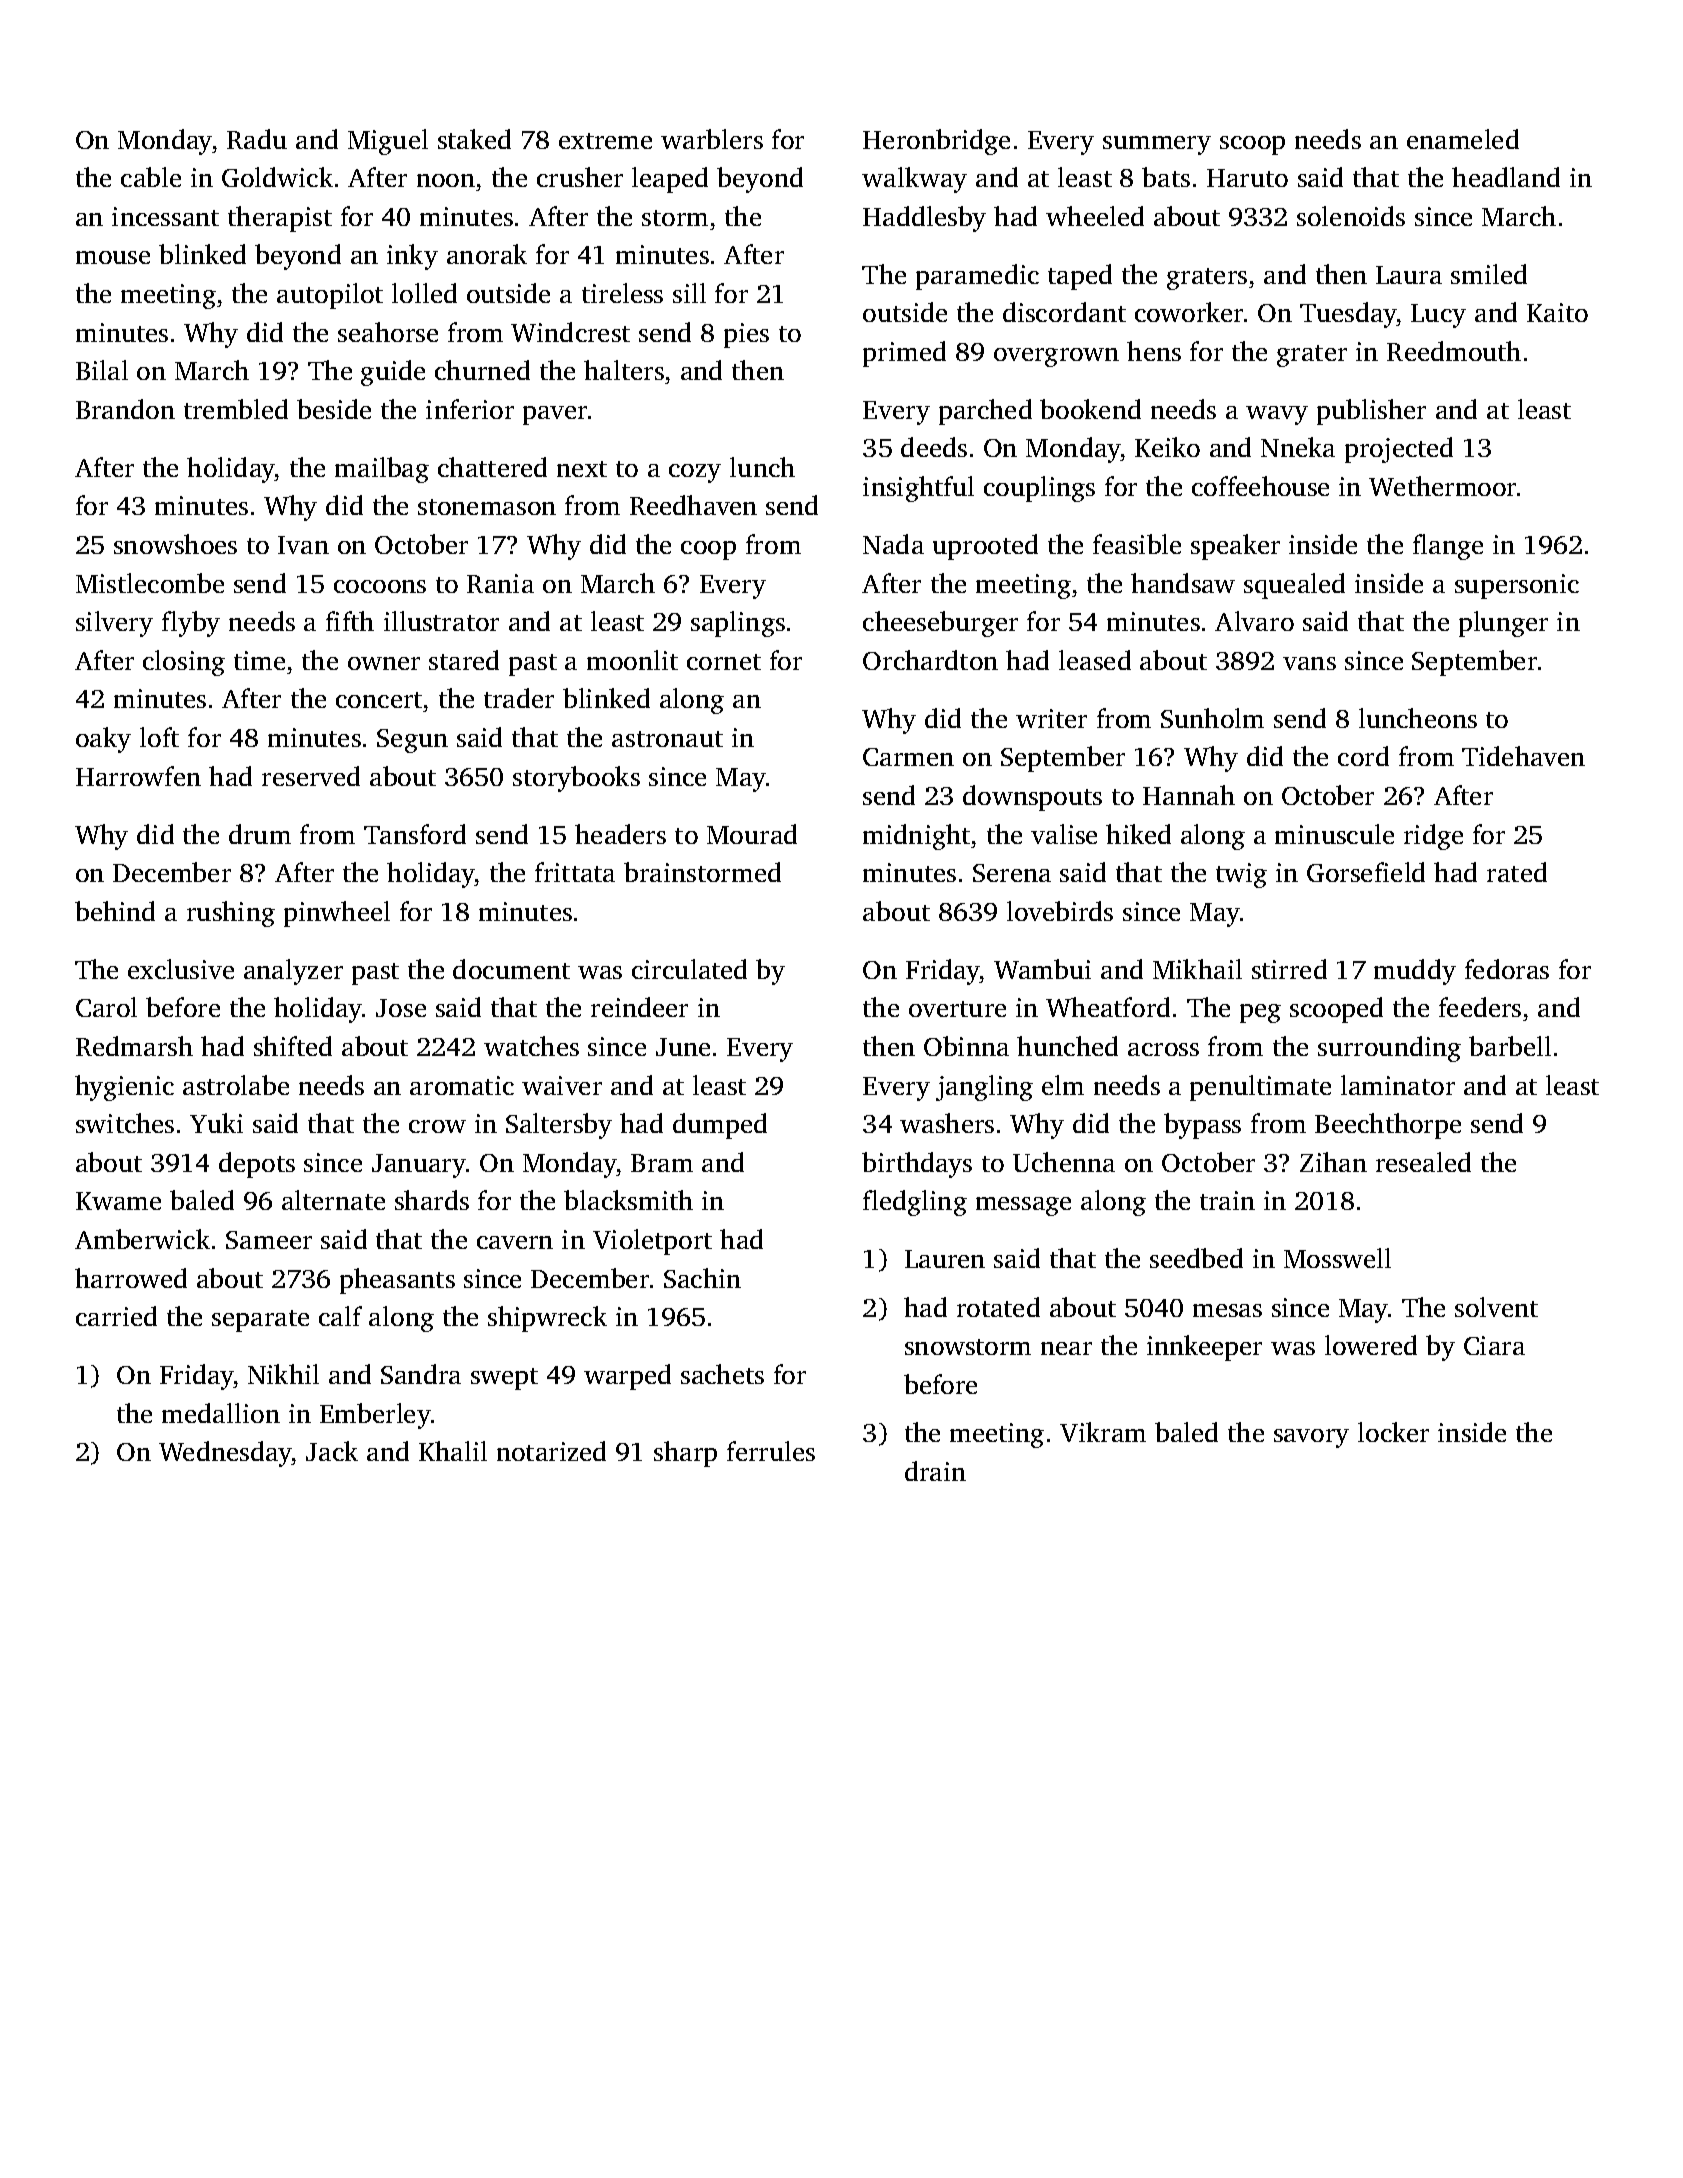  What do you see at coordinates (722, 1374) in the page?
I see `sachets` at bounding box center [722, 1374].
